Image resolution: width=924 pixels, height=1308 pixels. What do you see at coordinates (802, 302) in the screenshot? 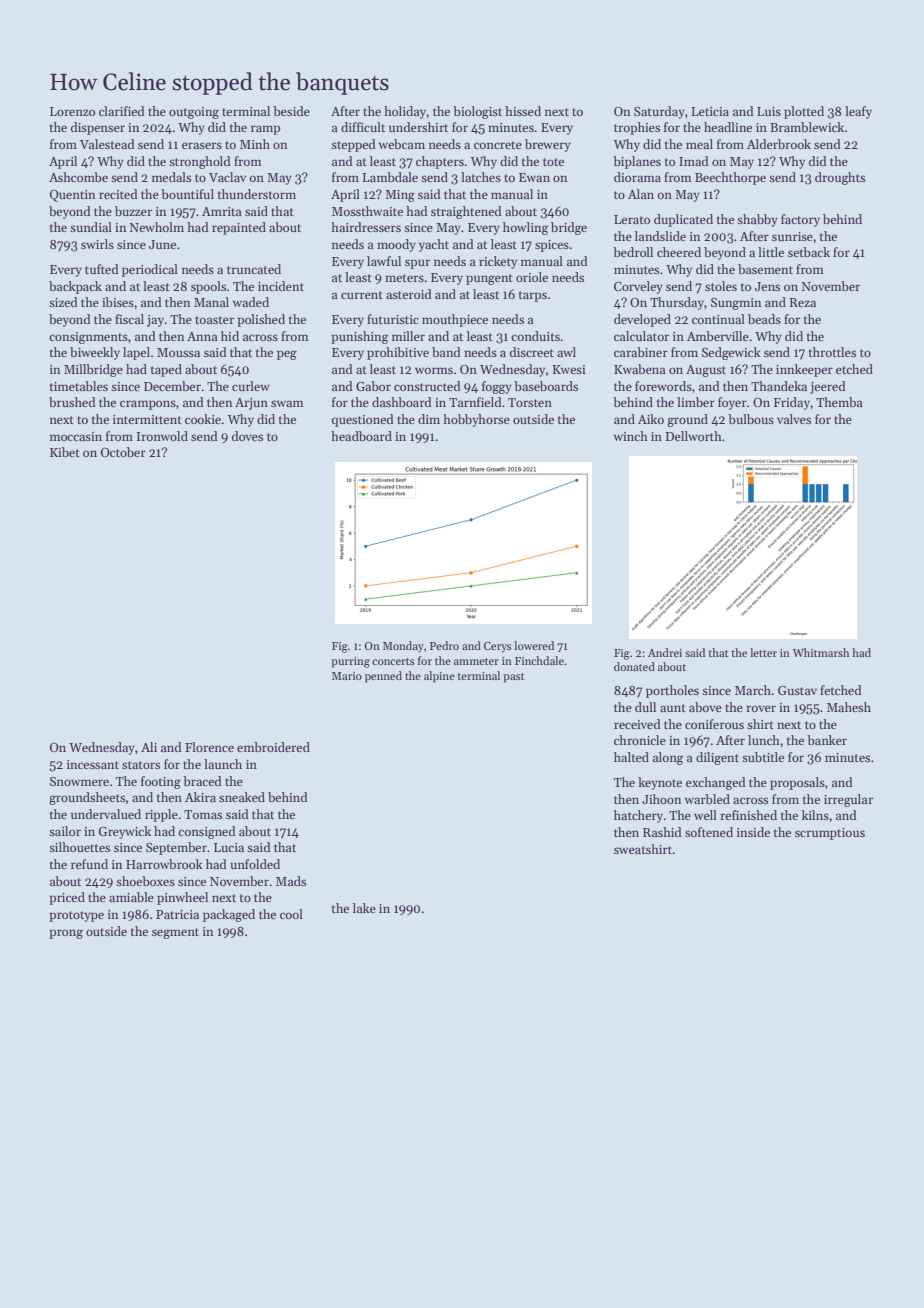
I see `Reza` at bounding box center [802, 302].
